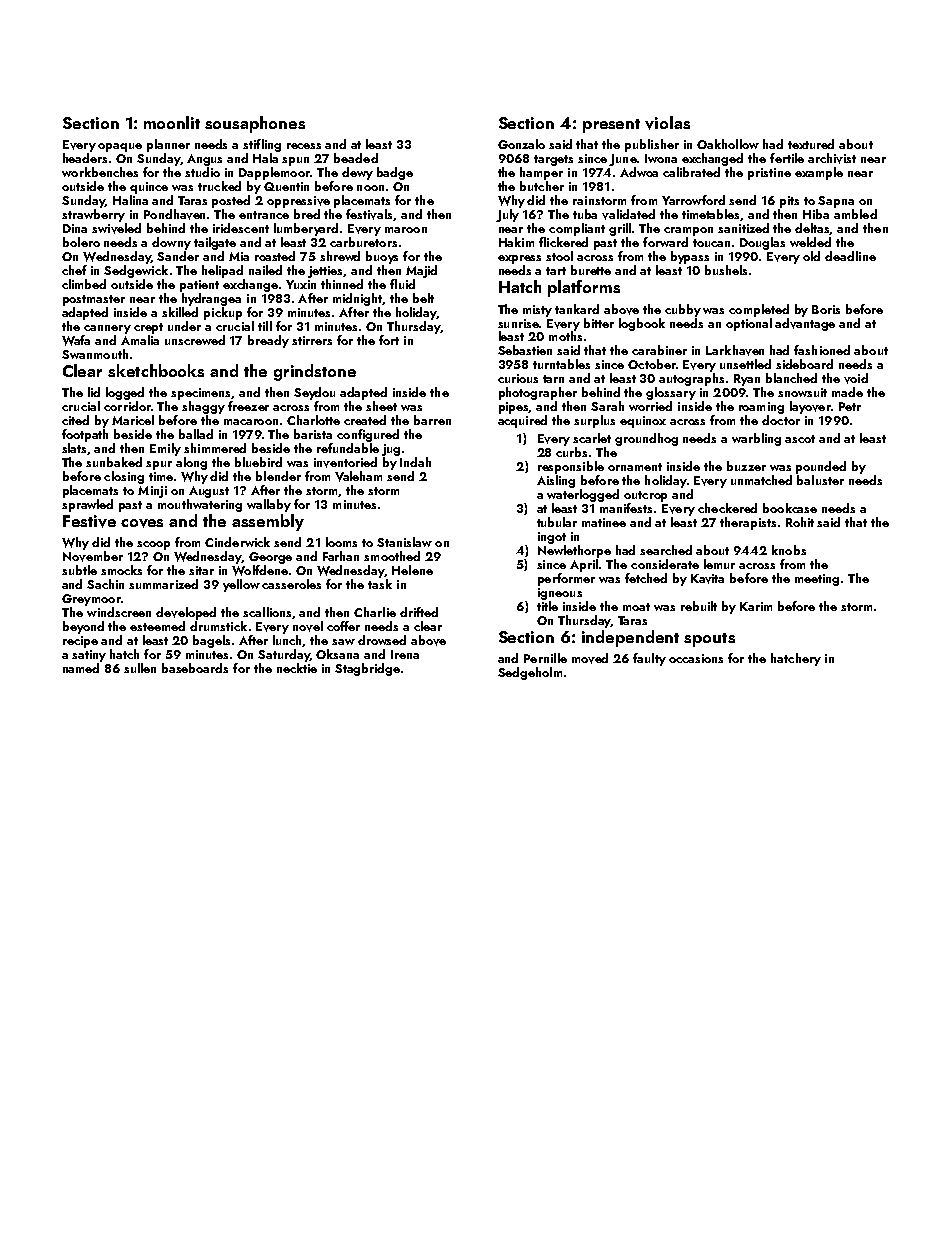 The width and height of the document is (952, 1233). I want to click on entrance, so click(264, 215).
